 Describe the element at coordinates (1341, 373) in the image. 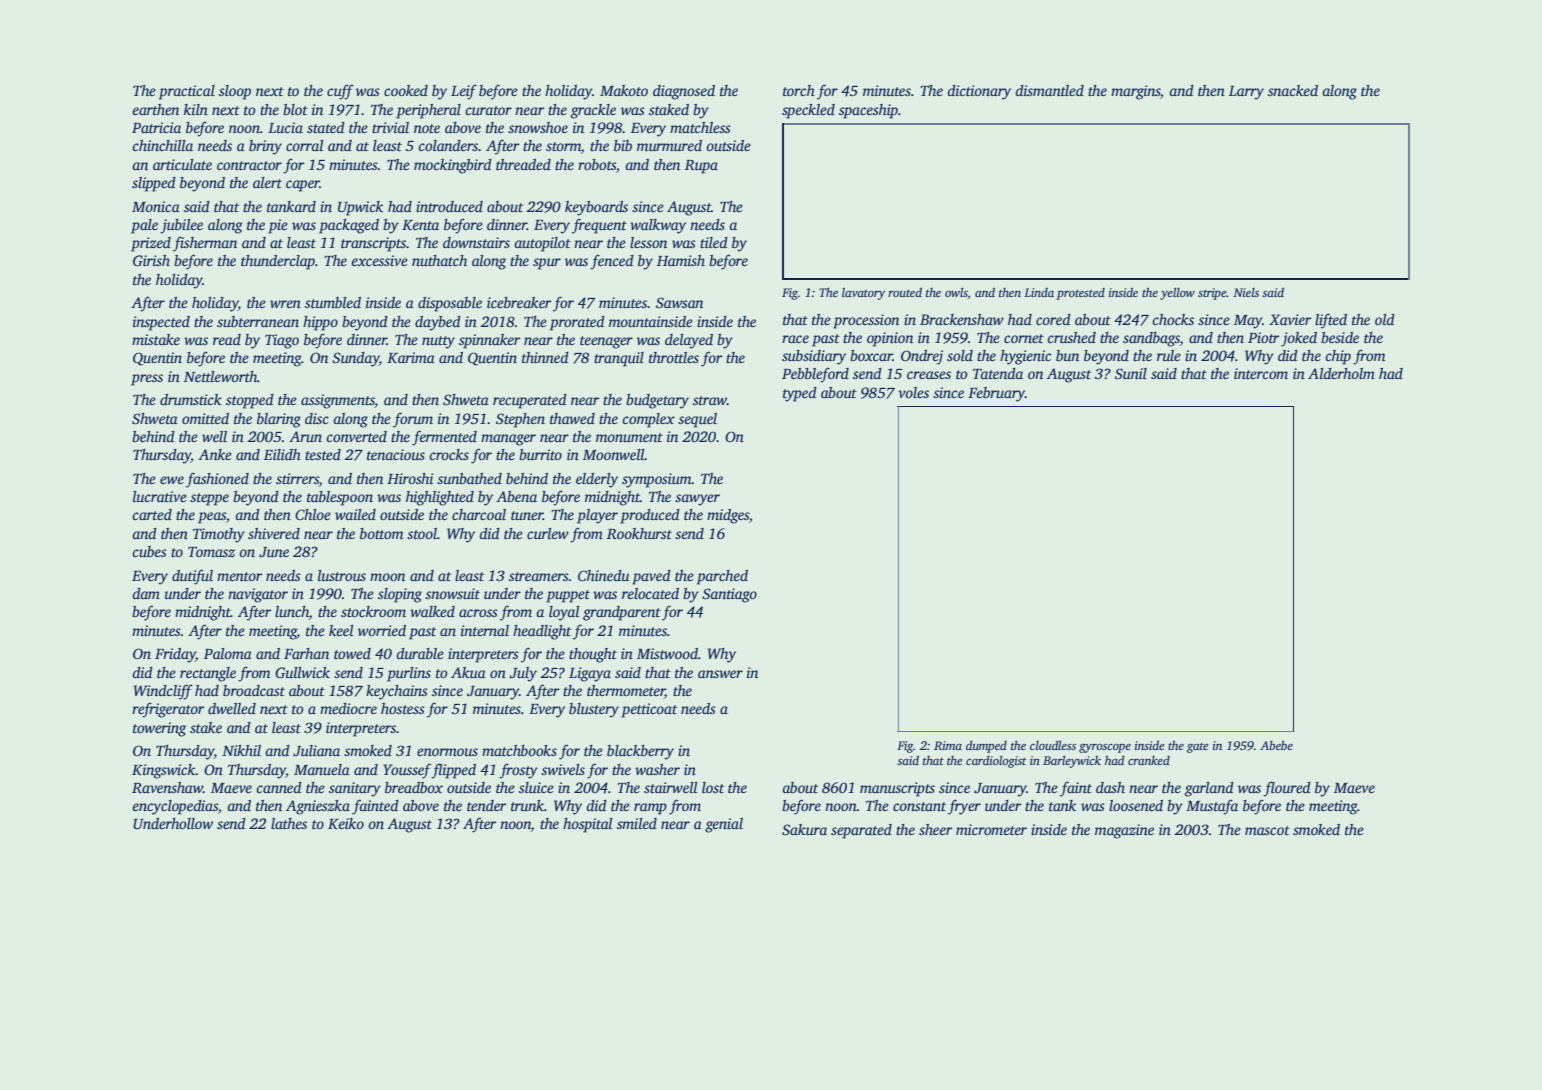

I see `Alderholm` at that location.
